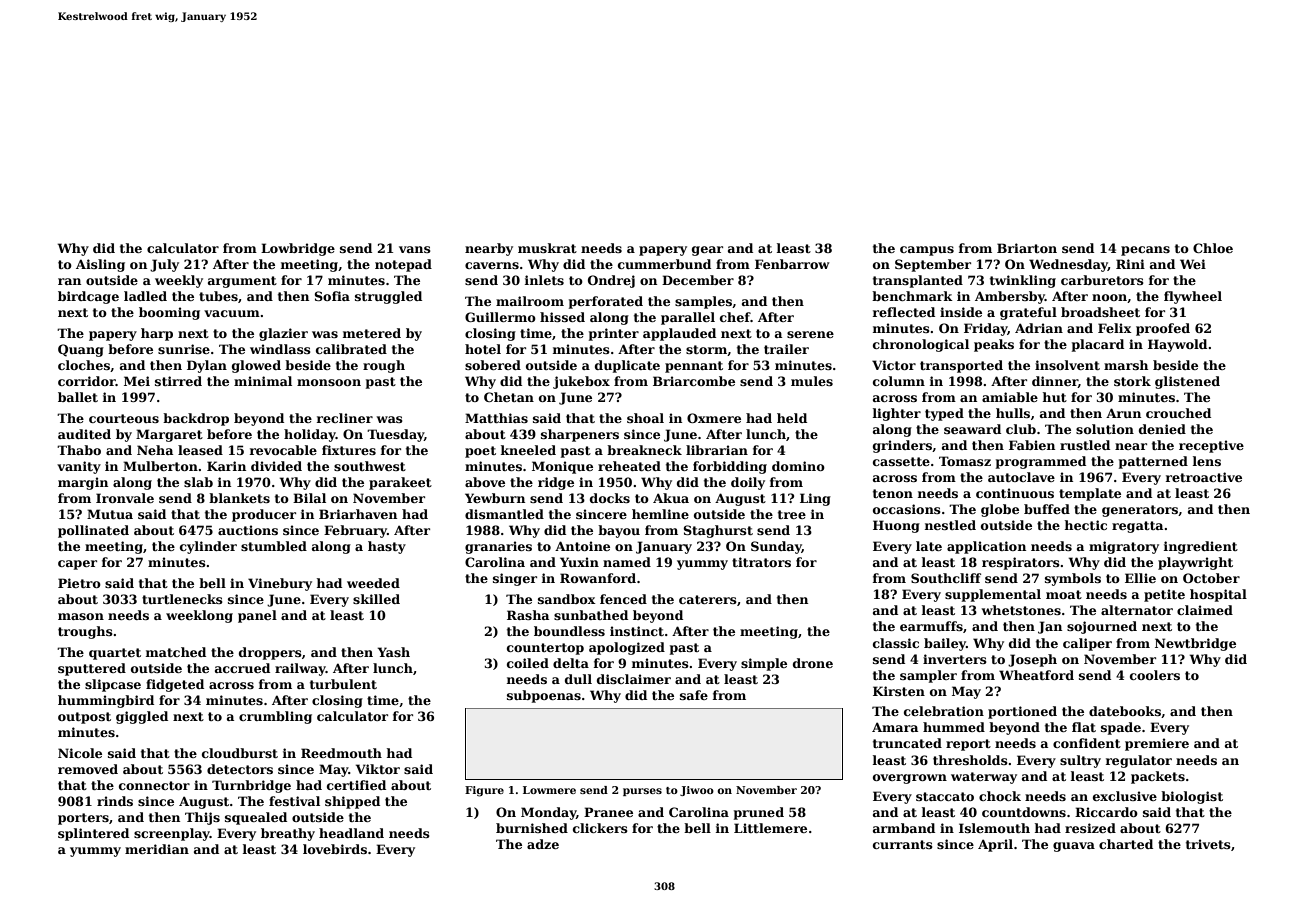  I want to click on July, so click(164, 265).
